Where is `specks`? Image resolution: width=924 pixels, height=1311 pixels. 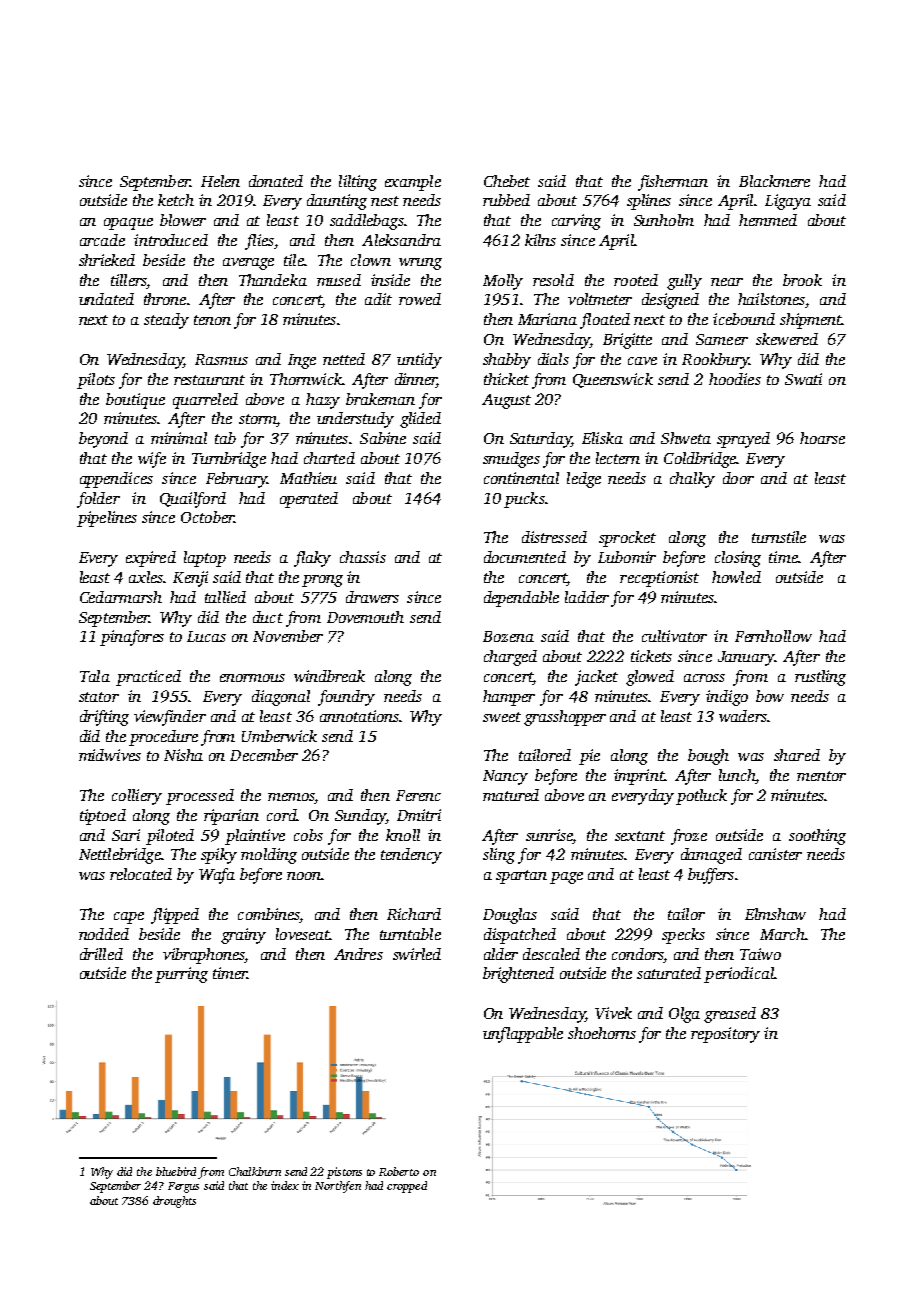
specks is located at coordinates (683, 936).
